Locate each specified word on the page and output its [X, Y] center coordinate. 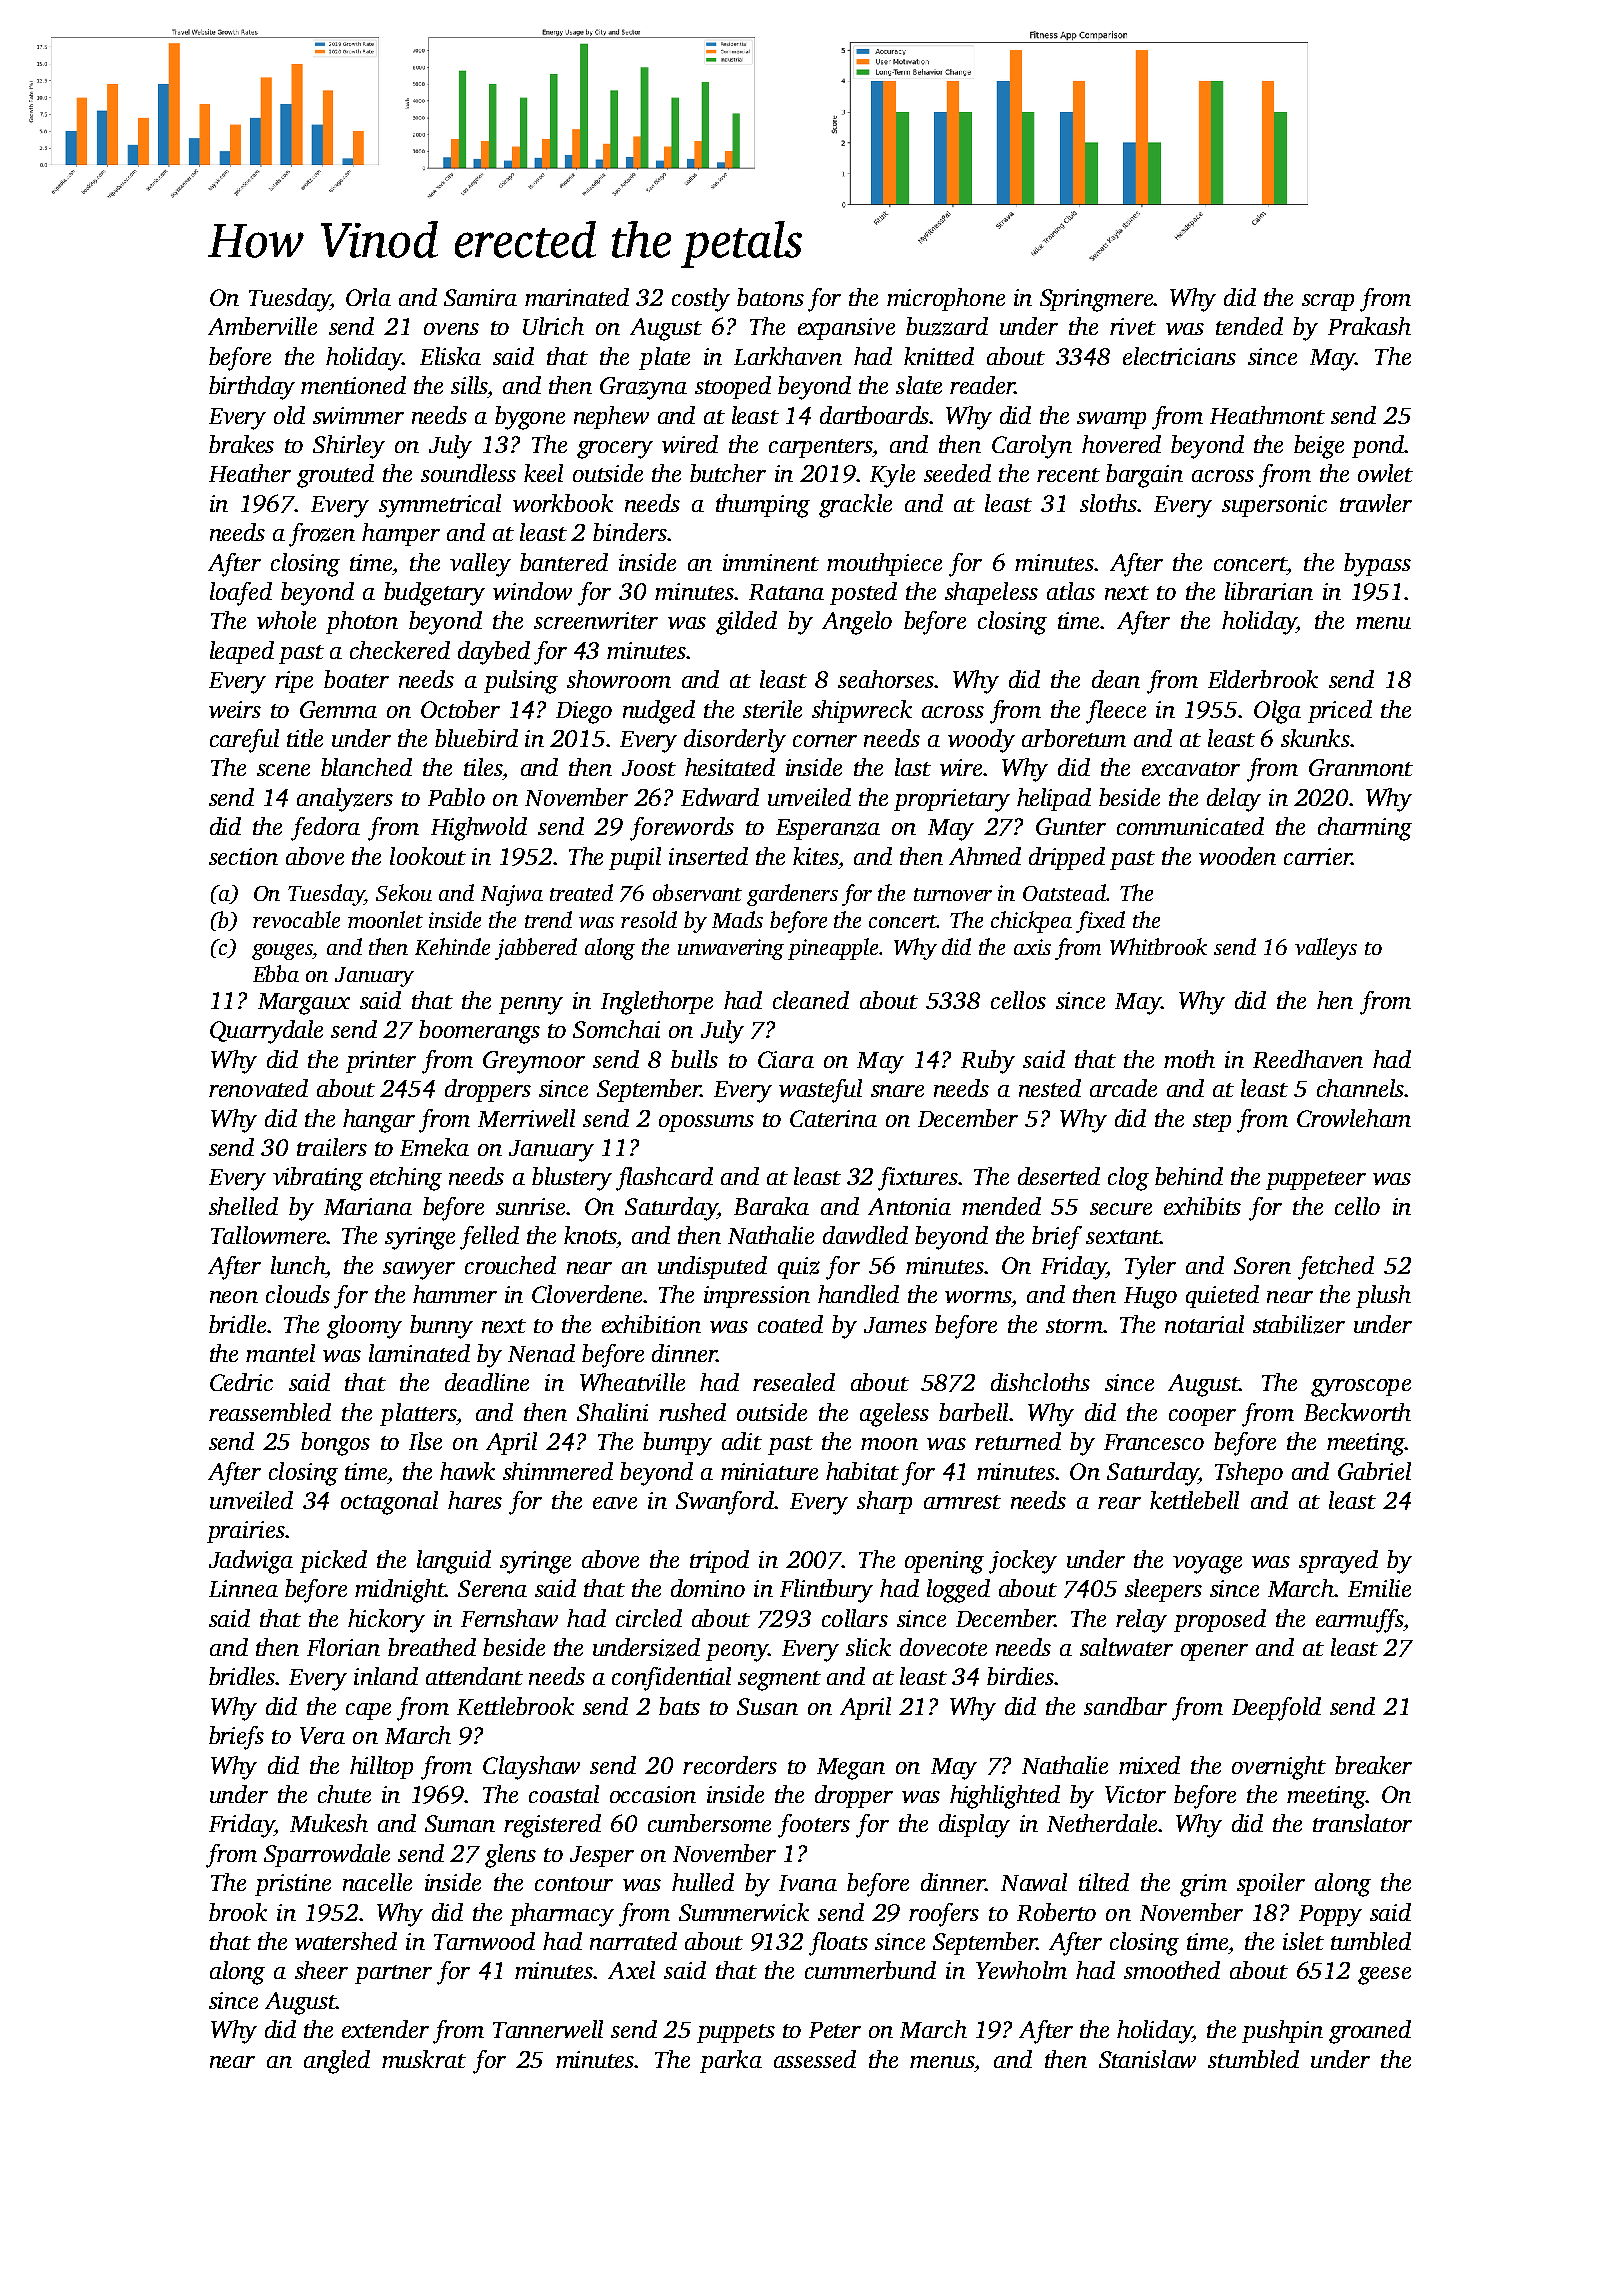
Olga [1277, 712]
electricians [1179, 356]
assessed [815, 2059]
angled [337, 2062]
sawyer [419, 1271]
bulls [694, 1059]
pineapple [833, 949]
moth [1189, 1059]
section [243, 856]
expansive [846, 329]
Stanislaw [1147, 2059]
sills [469, 385]
